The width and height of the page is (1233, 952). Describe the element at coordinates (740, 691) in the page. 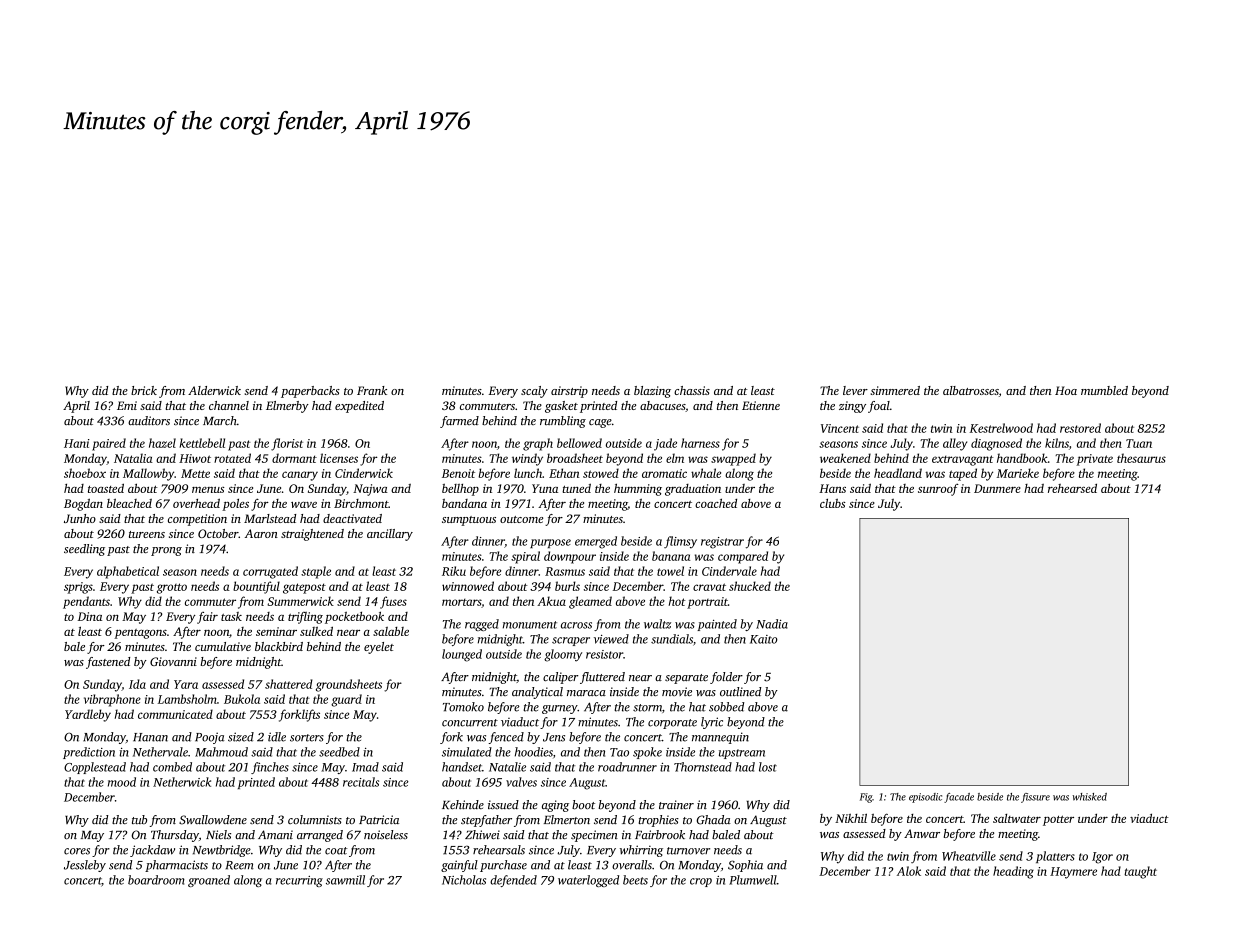

I see `outlined` at that location.
